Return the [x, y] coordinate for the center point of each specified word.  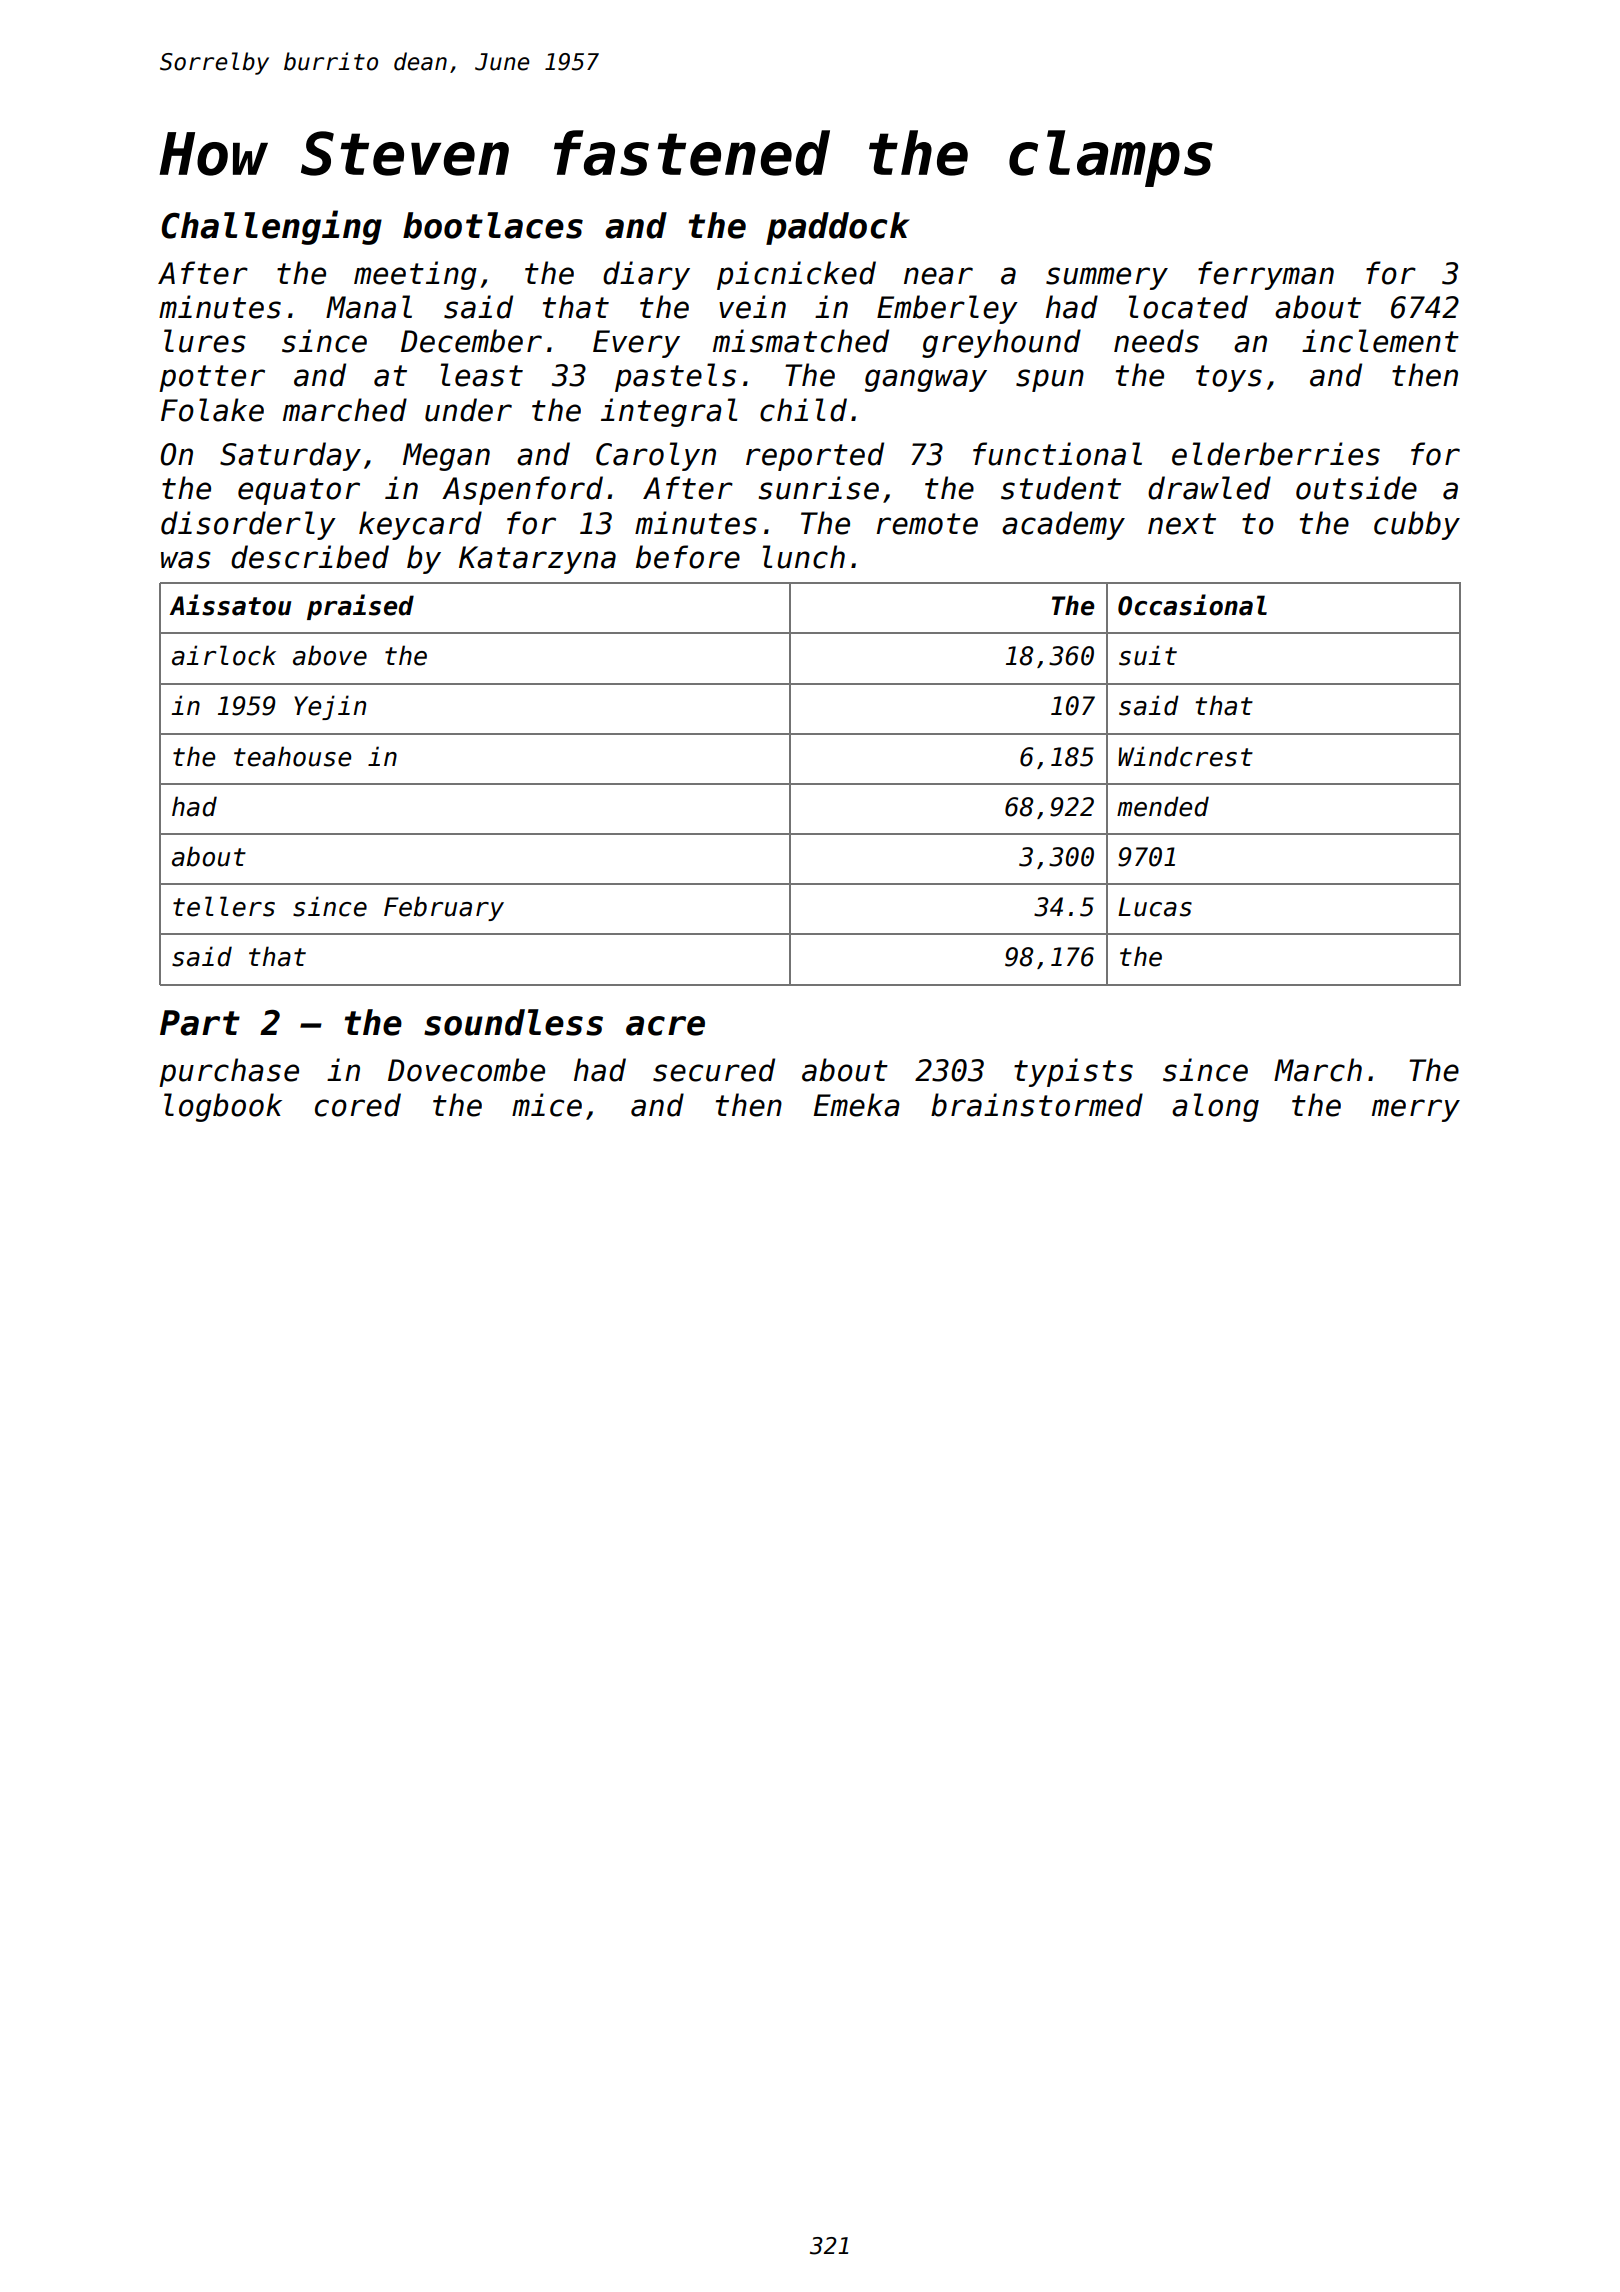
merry [1416, 1110]
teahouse [292, 756]
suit [1148, 655]
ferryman [1266, 275]
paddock [838, 228]
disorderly [248, 525]
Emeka [857, 1105]
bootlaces [493, 225]
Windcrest [1185, 756]
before [688, 557]
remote [927, 524]
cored [358, 1105]
